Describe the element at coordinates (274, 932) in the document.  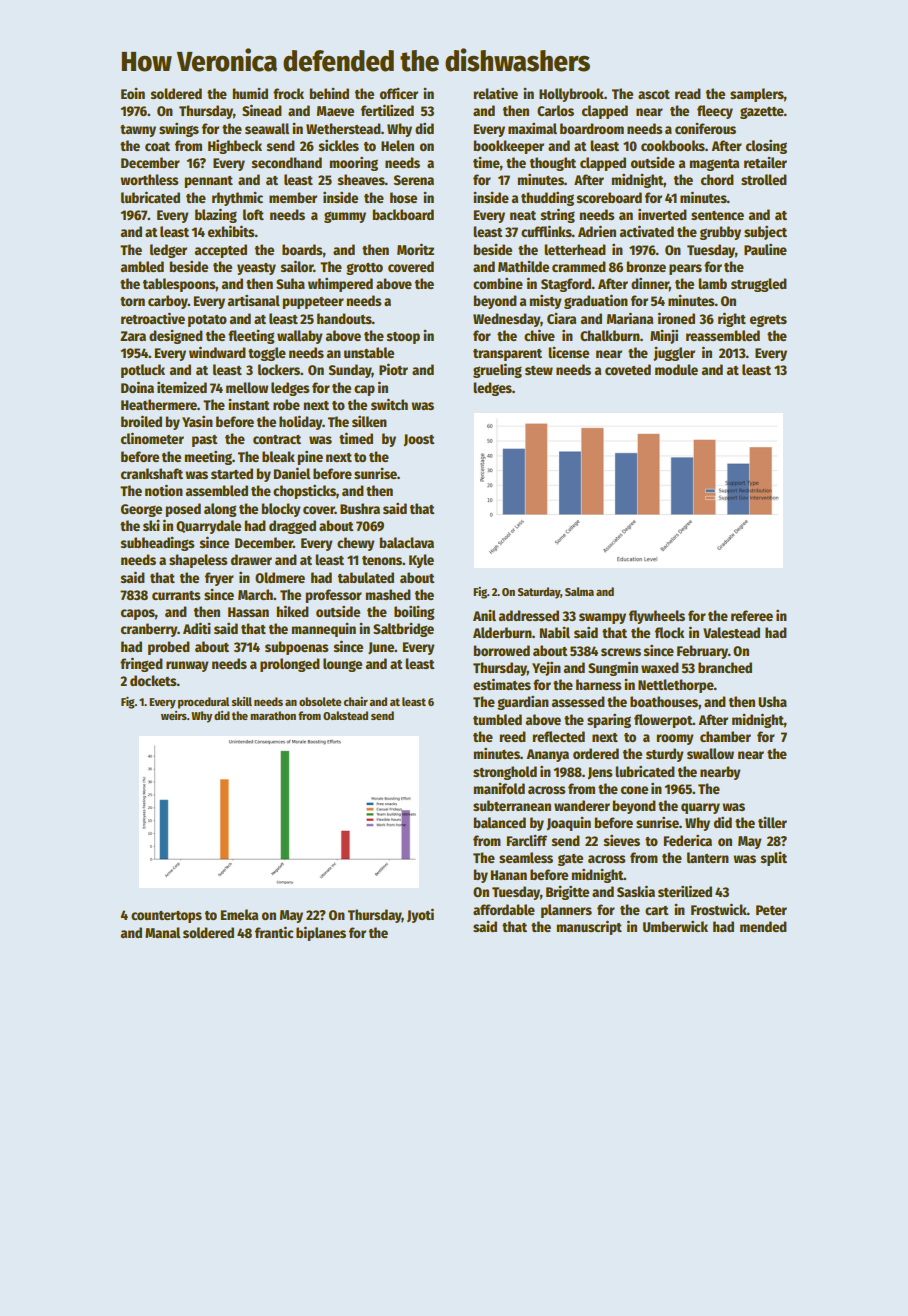
I see `frantic` at that location.
